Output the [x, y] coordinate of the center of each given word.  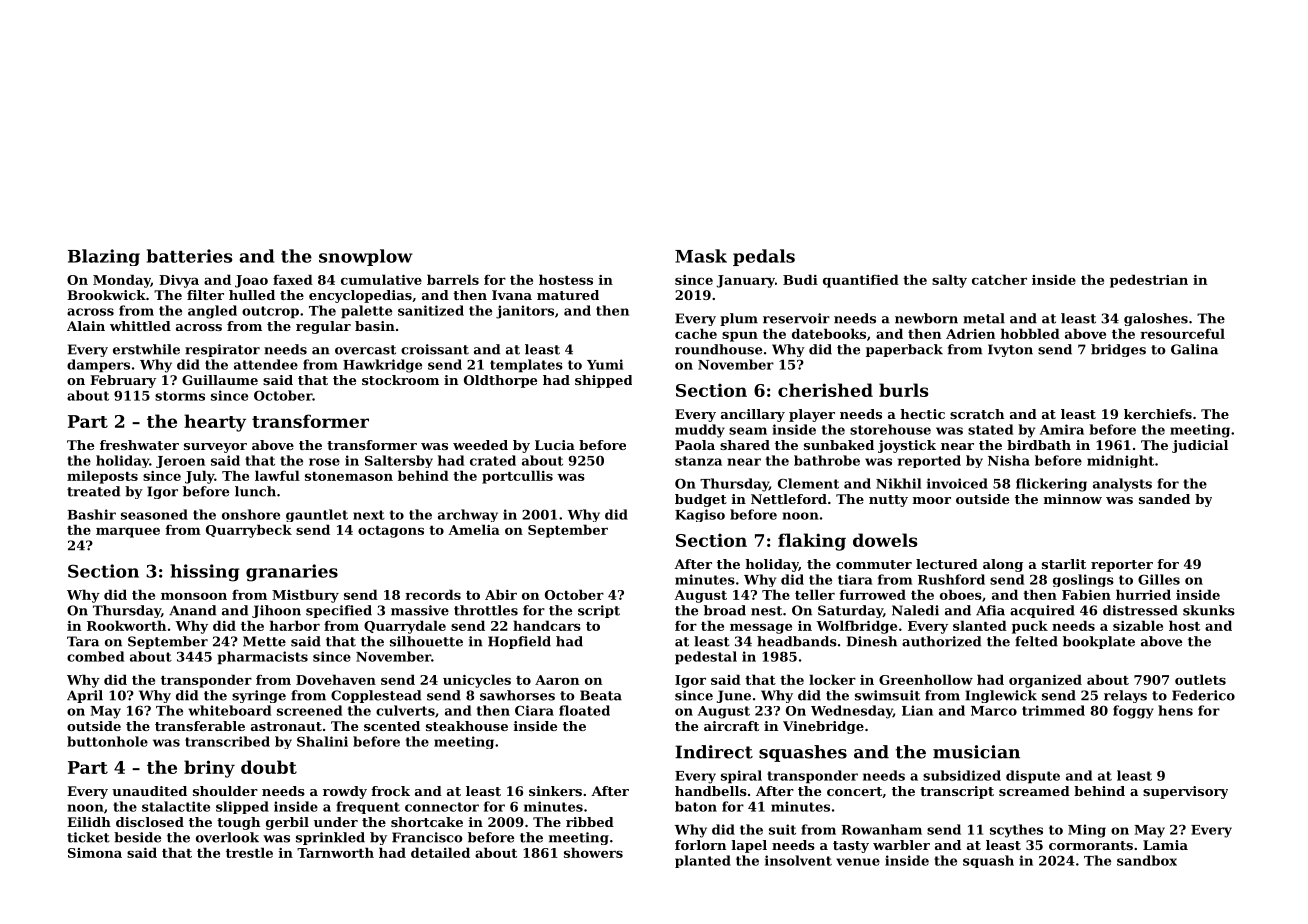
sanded [1164, 499]
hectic [922, 414]
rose [324, 462]
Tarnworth [335, 852]
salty [949, 281]
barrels [453, 279]
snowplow [366, 257]
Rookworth [126, 625]
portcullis [517, 477]
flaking [812, 542]
